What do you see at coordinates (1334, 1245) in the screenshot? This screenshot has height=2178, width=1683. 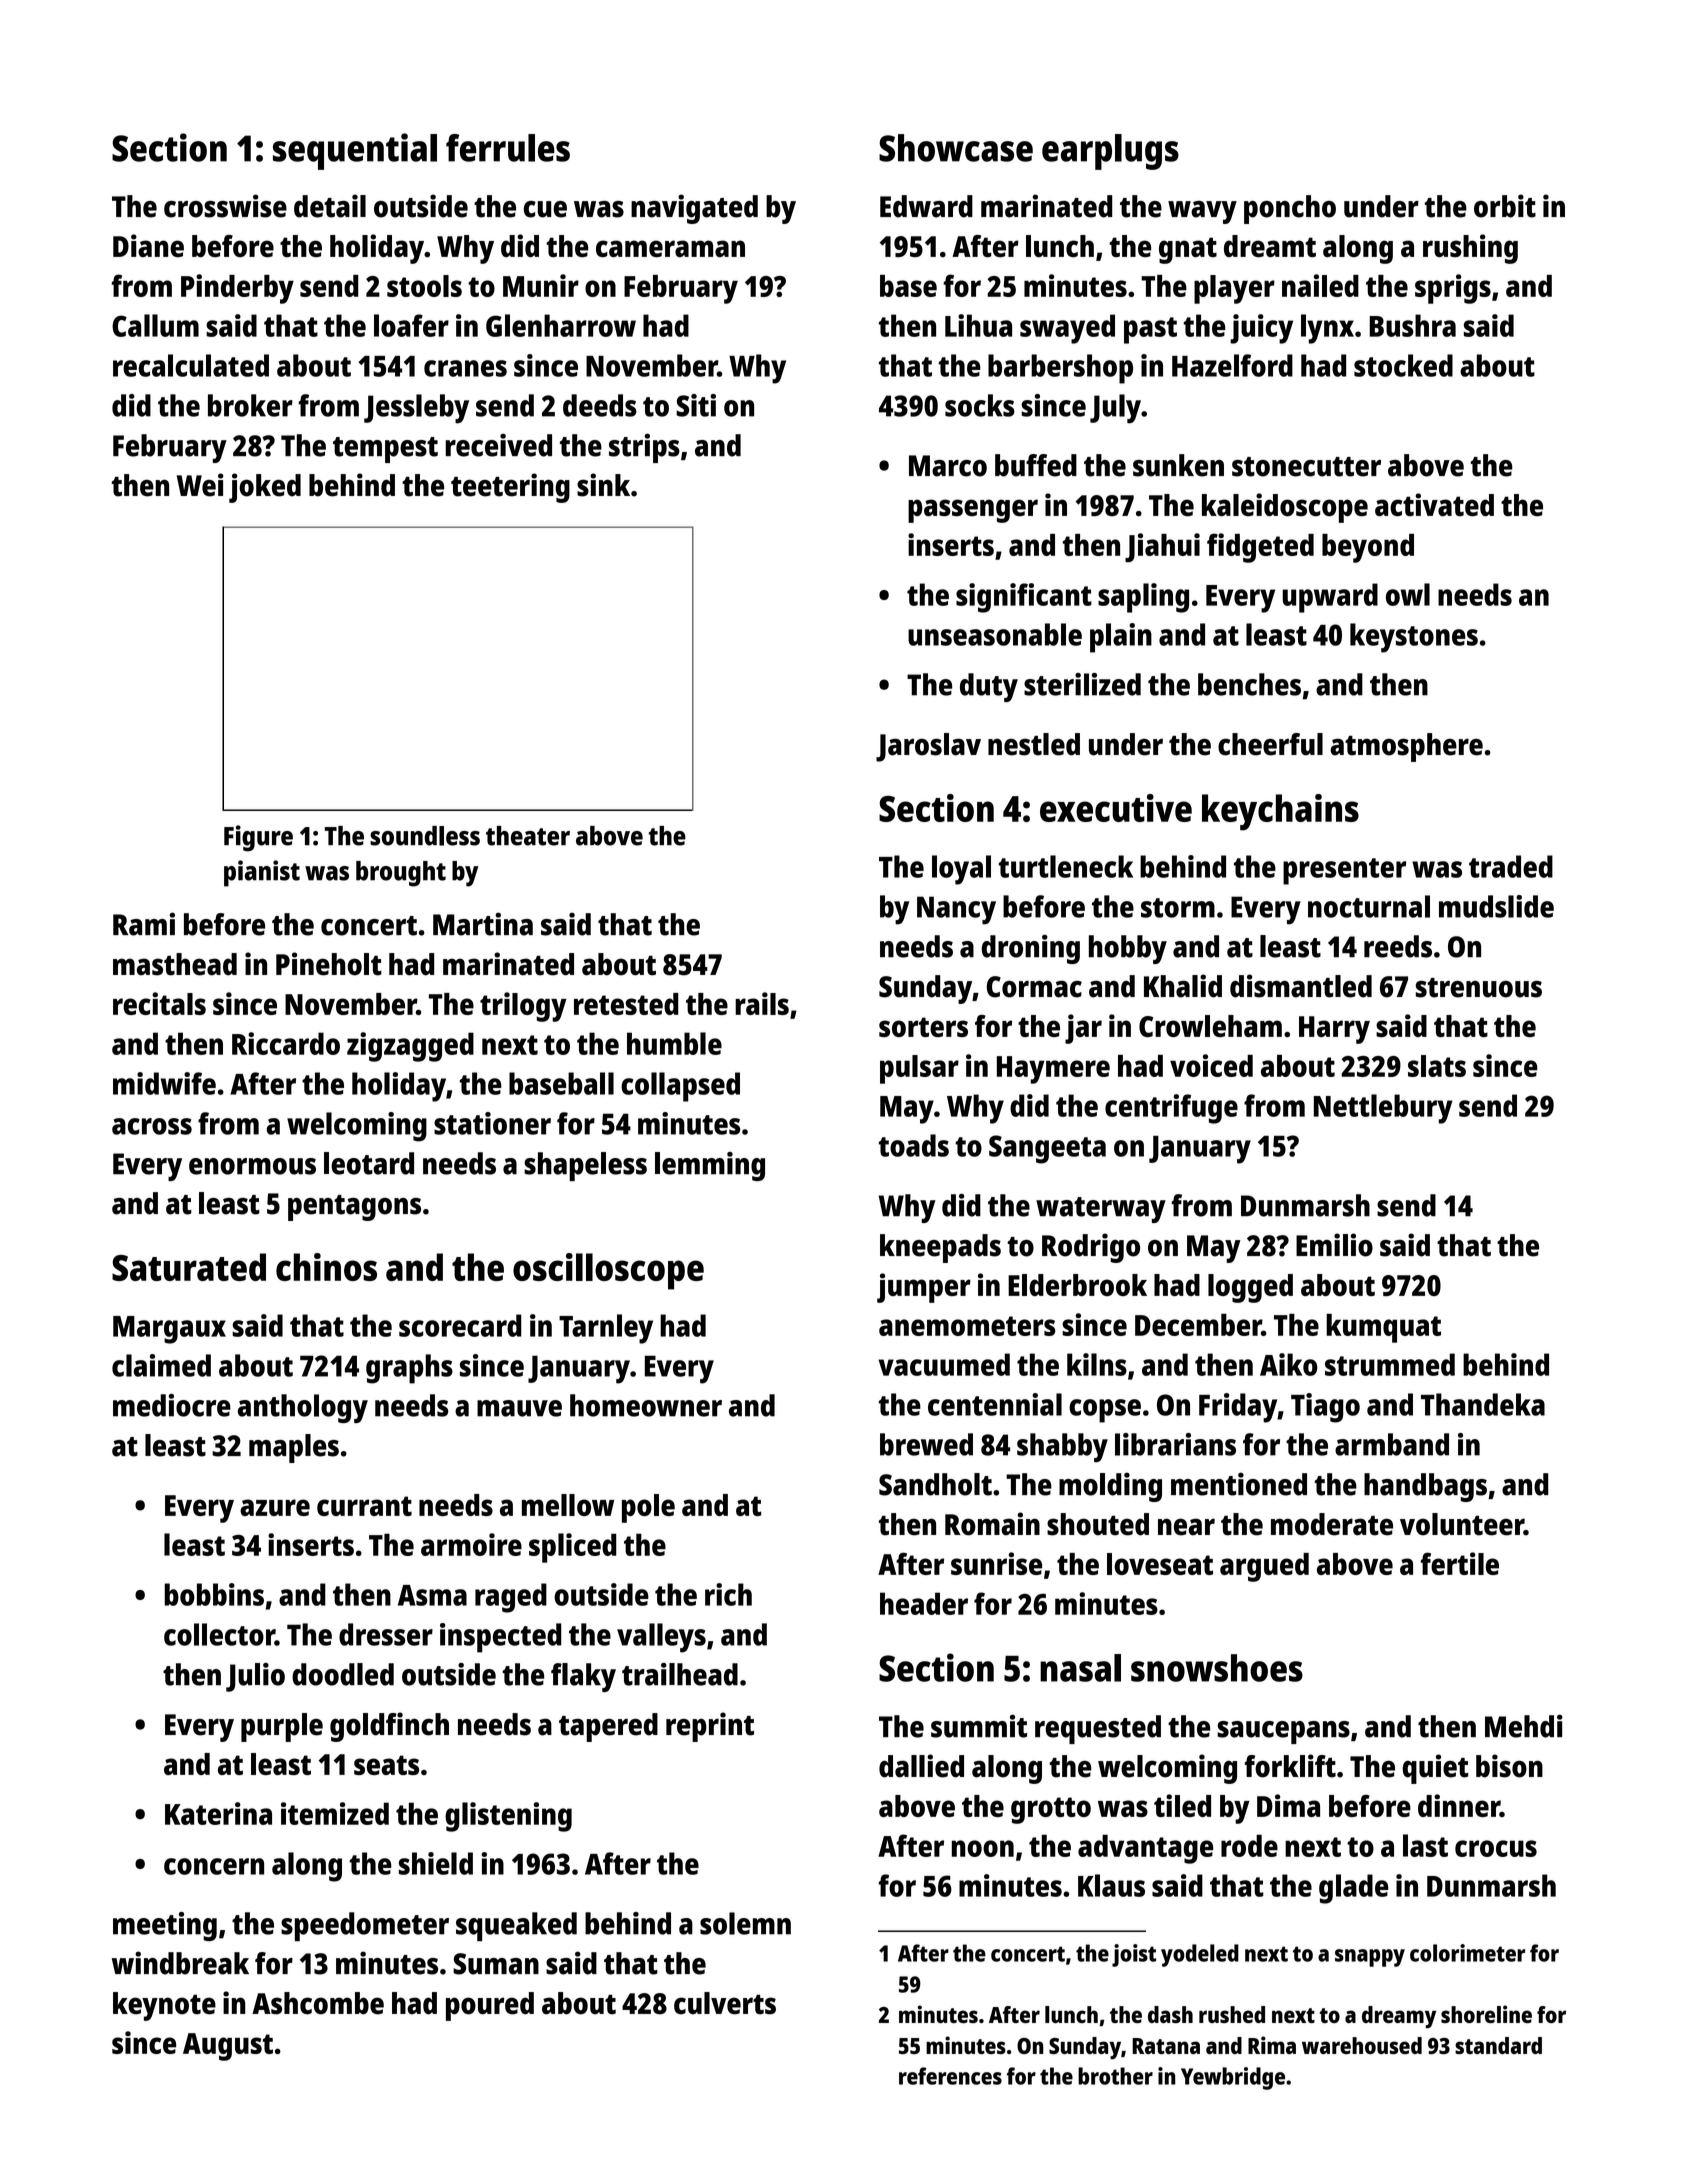 I see `Emilio` at bounding box center [1334, 1245].
